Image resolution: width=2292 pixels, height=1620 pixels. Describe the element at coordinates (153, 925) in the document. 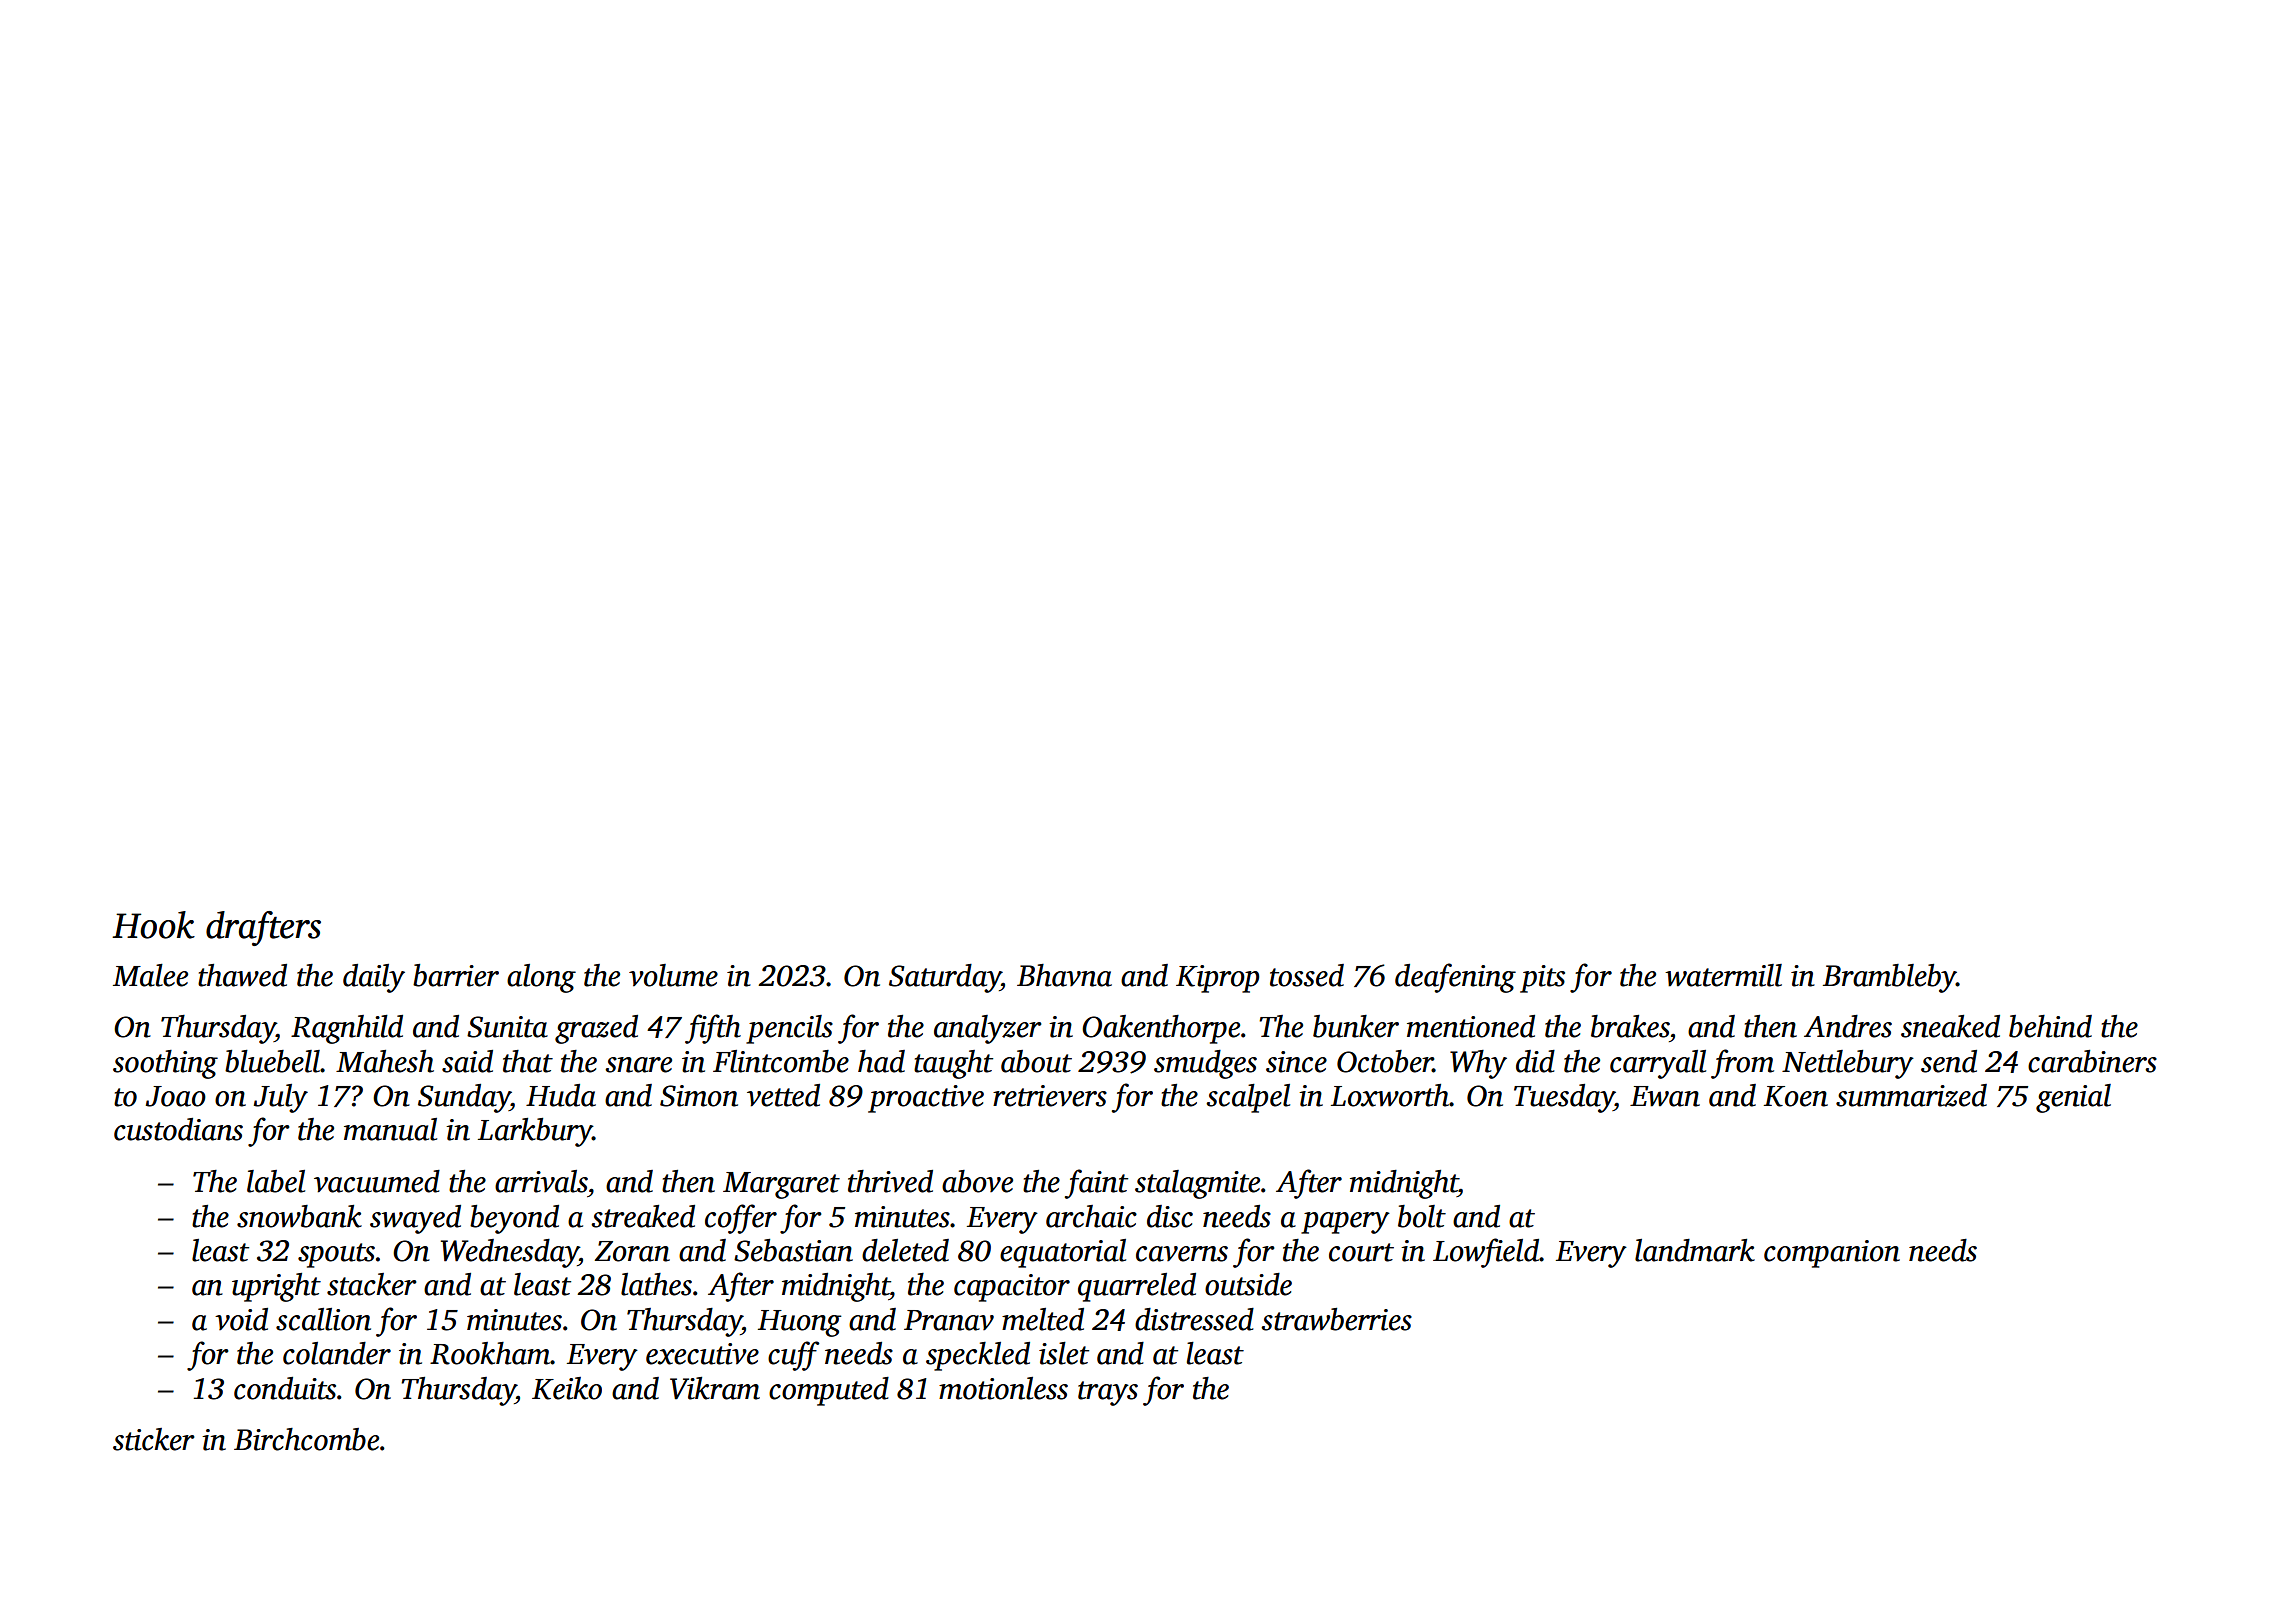

I see `Hook` at that location.
